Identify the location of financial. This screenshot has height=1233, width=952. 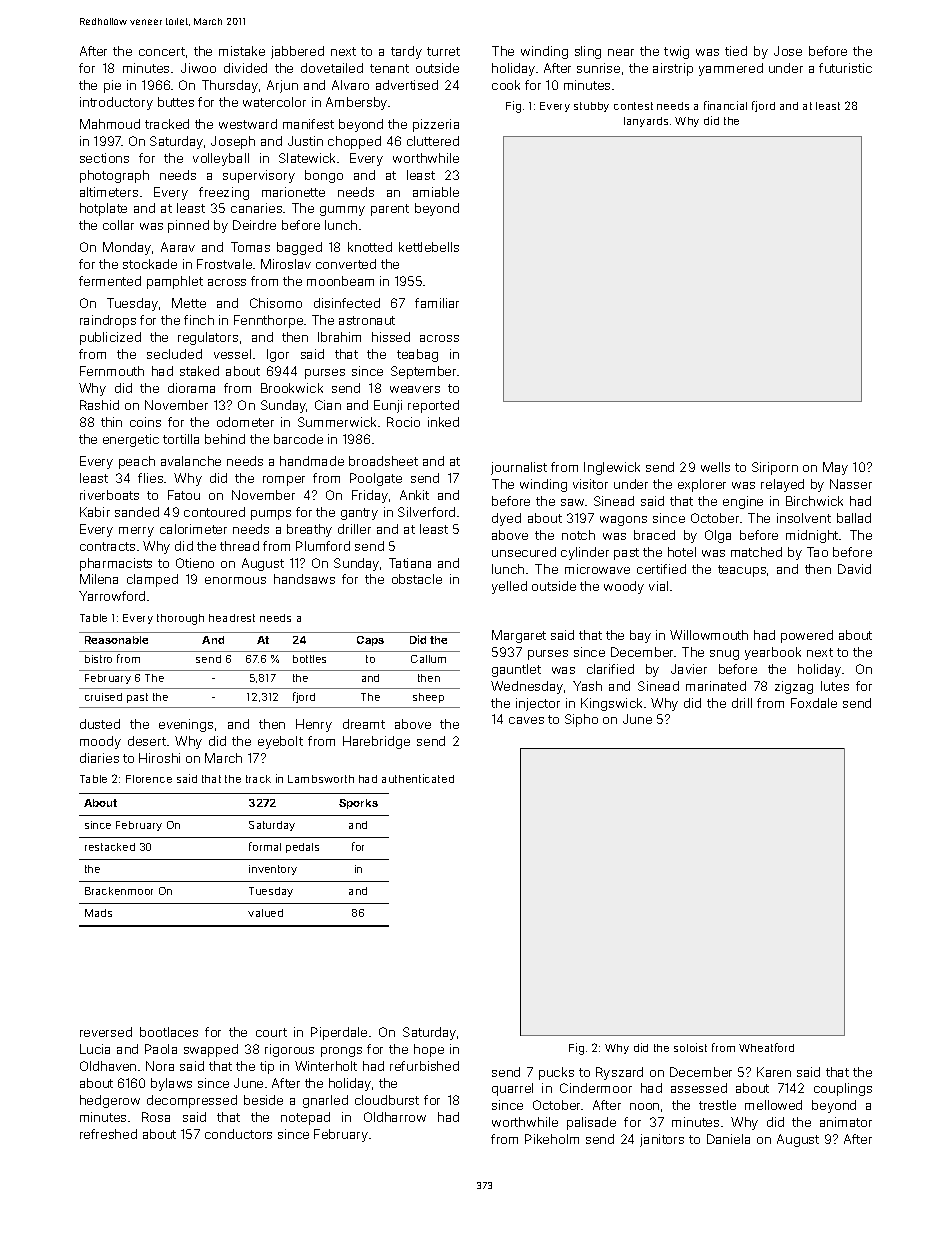
(725, 105).
